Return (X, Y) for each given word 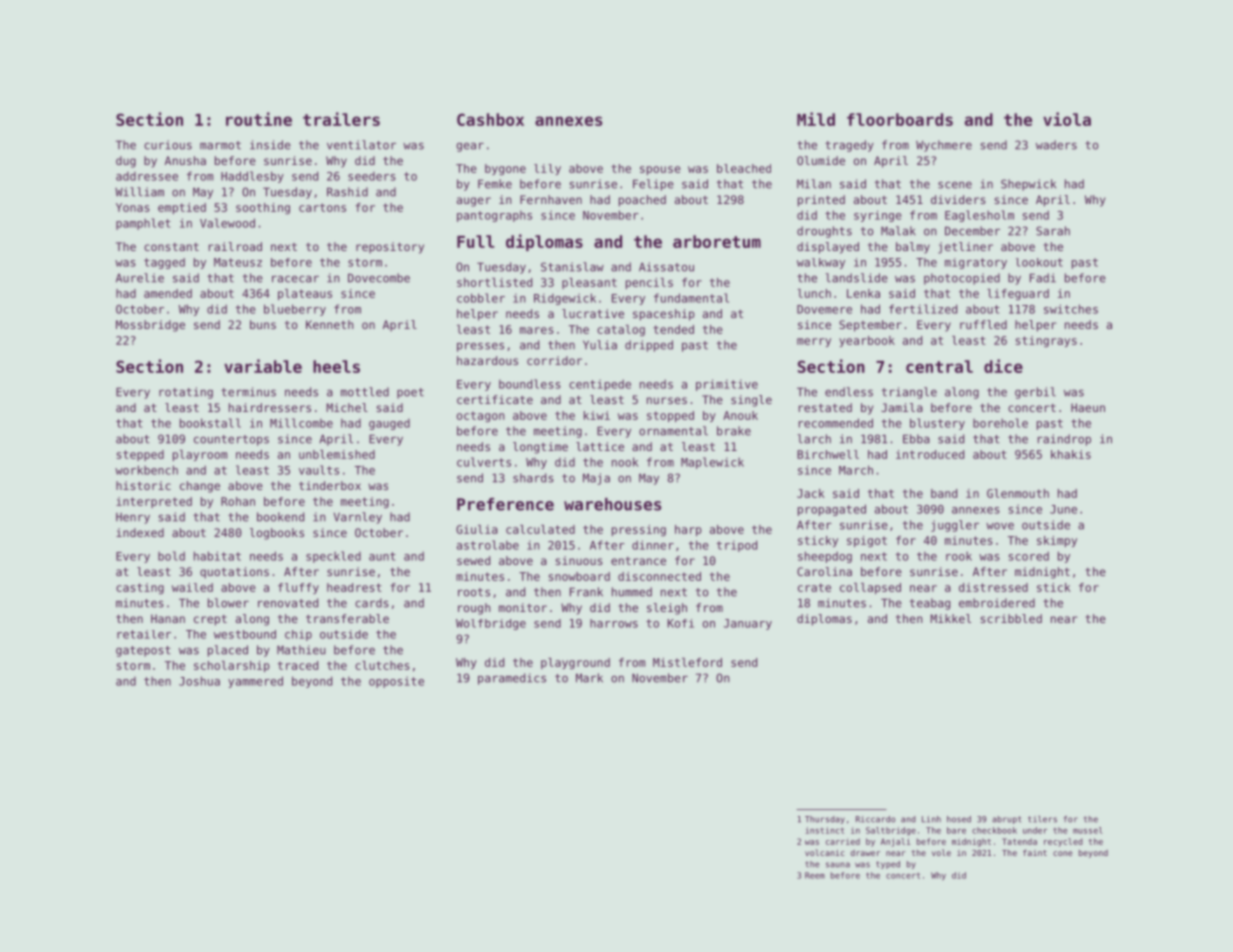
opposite (396, 682)
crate (814, 587)
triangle (909, 393)
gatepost (143, 651)
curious (168, 145)
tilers (1042, 819)
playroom (200, 455)
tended (673, 329)
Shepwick (1028, 185)
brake (734, 431)
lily (547, 169)
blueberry (295, 310)
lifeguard (1018, 294)
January (748, 624)
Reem (815, 875)
